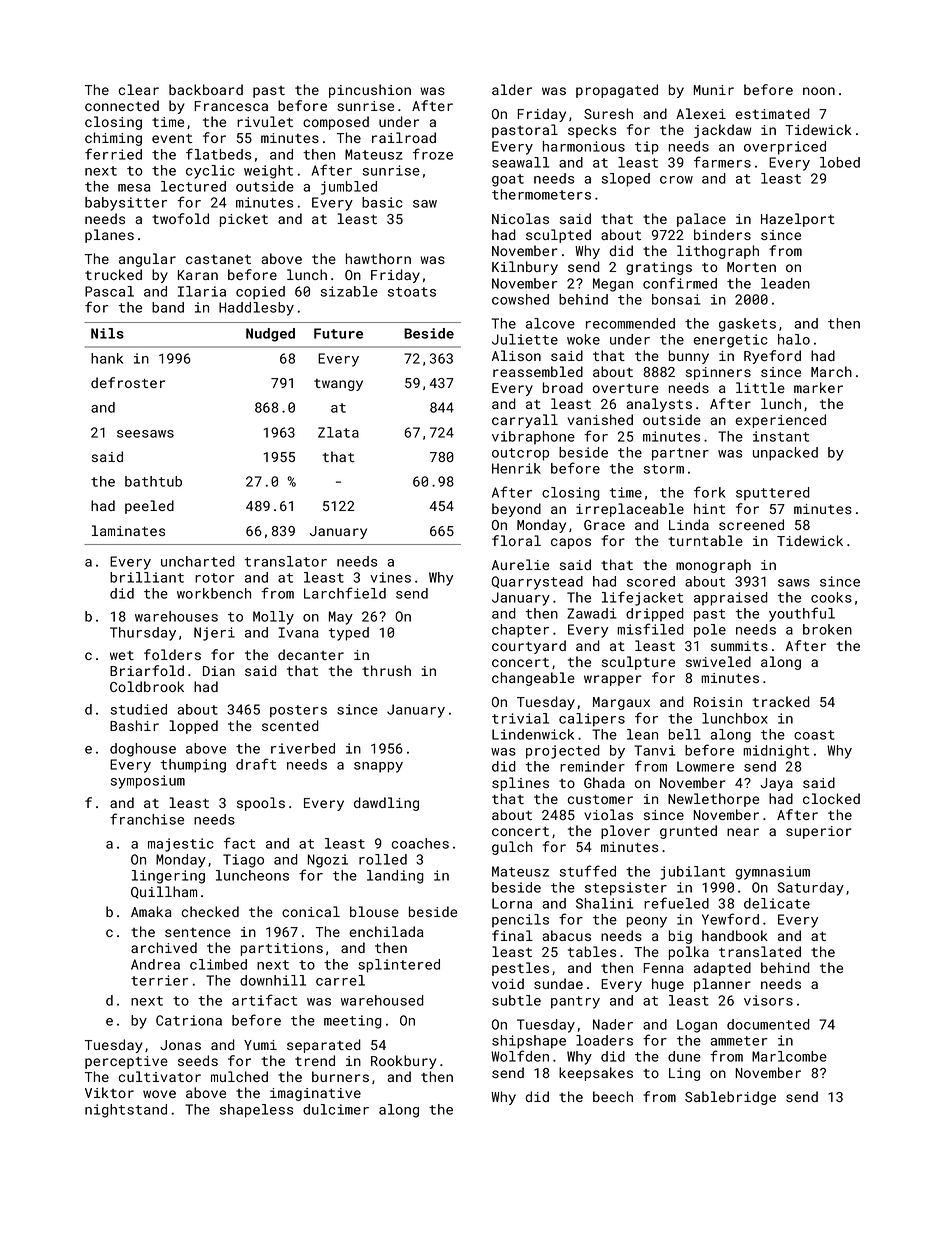 This document has width=952, height=1233. I want to click on tracked, so click(781, 701).
